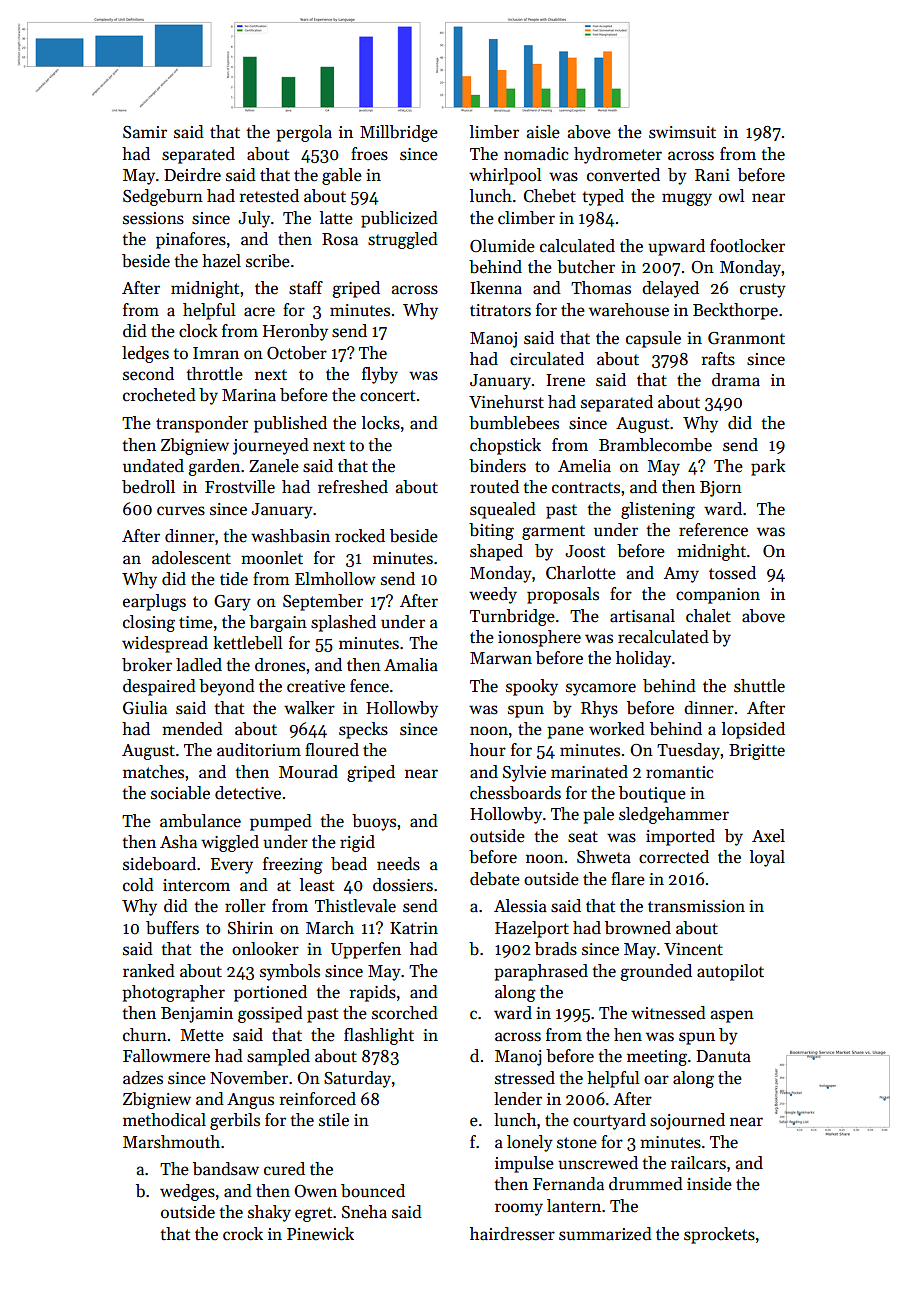  I want to click on Bjorn, so click(721, 489).
